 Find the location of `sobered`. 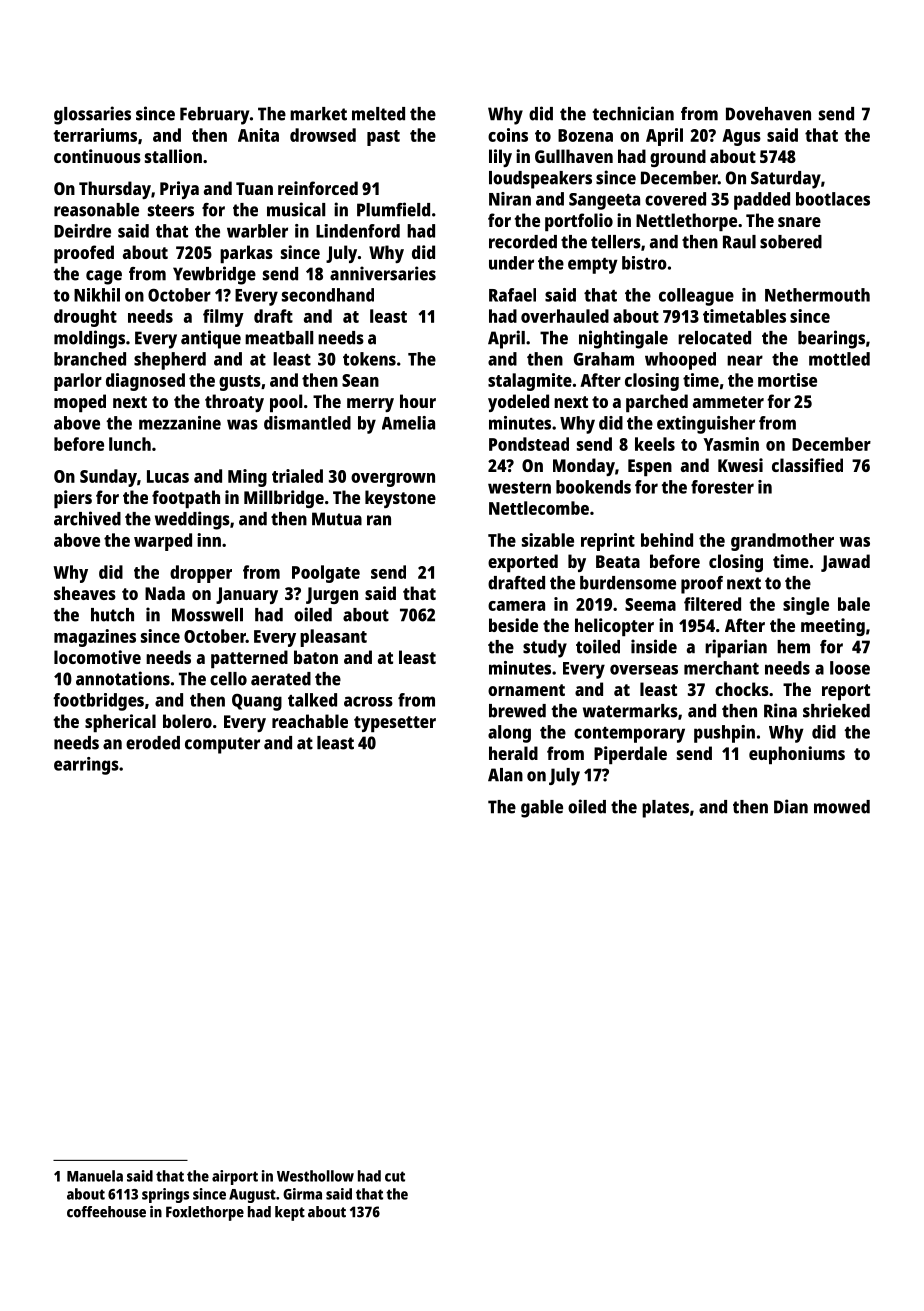

sobered is located at coordinates (791, 242).
